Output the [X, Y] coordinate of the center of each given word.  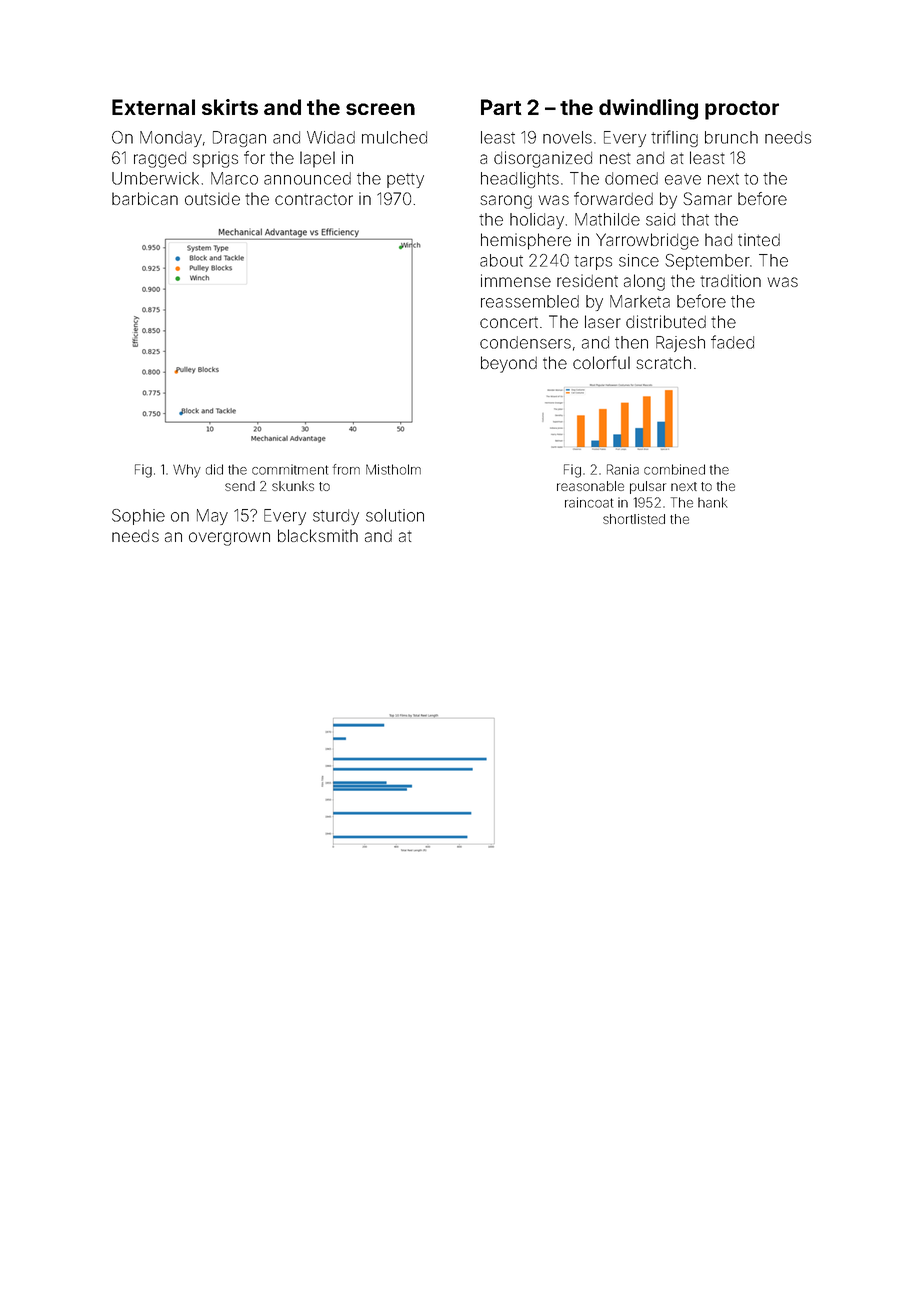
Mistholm [393, 469]
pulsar [648, 487]
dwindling [648, 109]
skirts [230, 107]
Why [187, 471]
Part [501, 107]
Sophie [138, 517]
